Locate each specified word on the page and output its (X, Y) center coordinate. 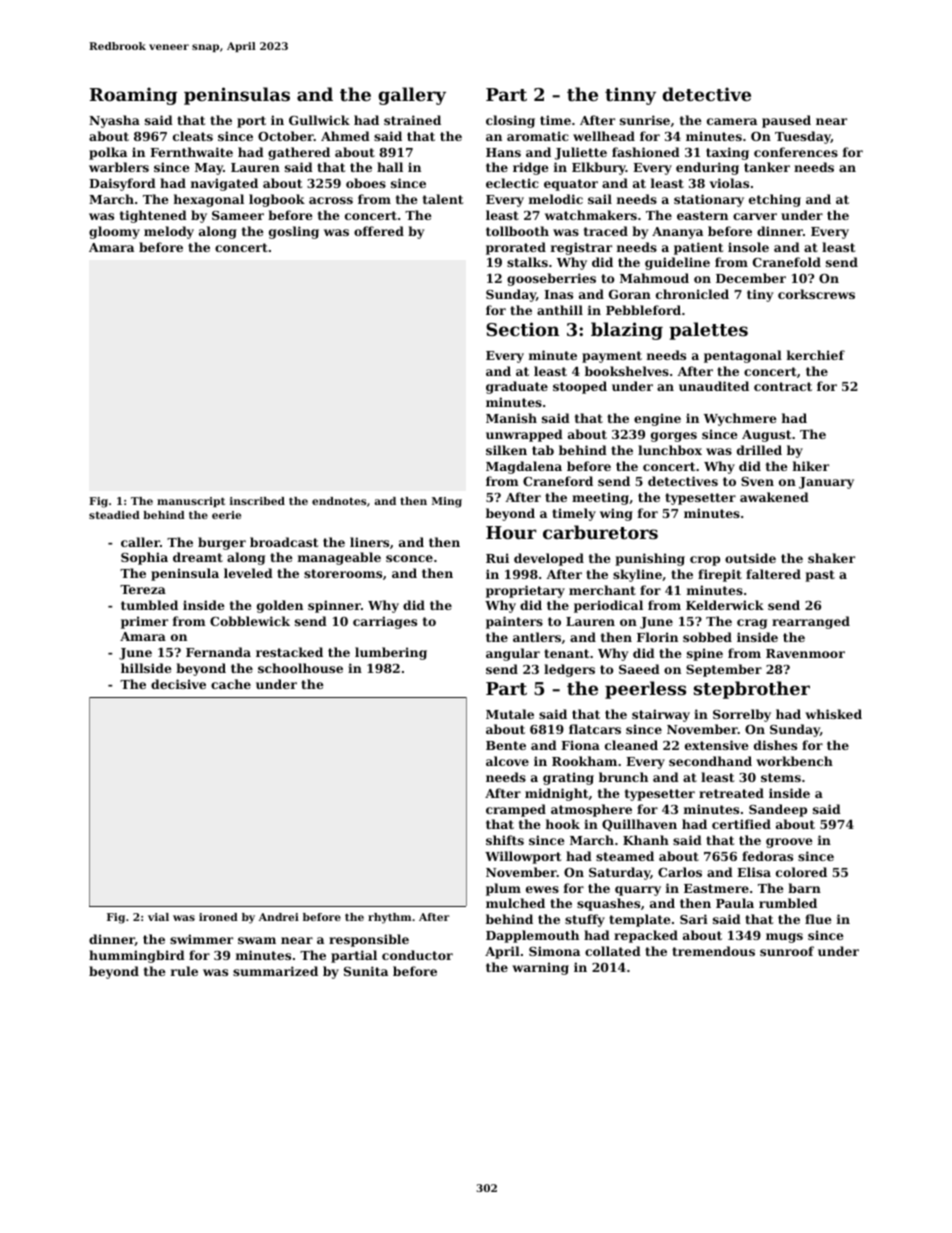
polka (108, 153)
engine (657, 419)
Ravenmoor (805, 653)
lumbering (391, 653)
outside (750, 558)
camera (732, 121)
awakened (774, 497)
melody (169, 232)
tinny (630, 96)
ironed (218, 917)
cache (231, 684)
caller (140, 542)
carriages (385, 622)
